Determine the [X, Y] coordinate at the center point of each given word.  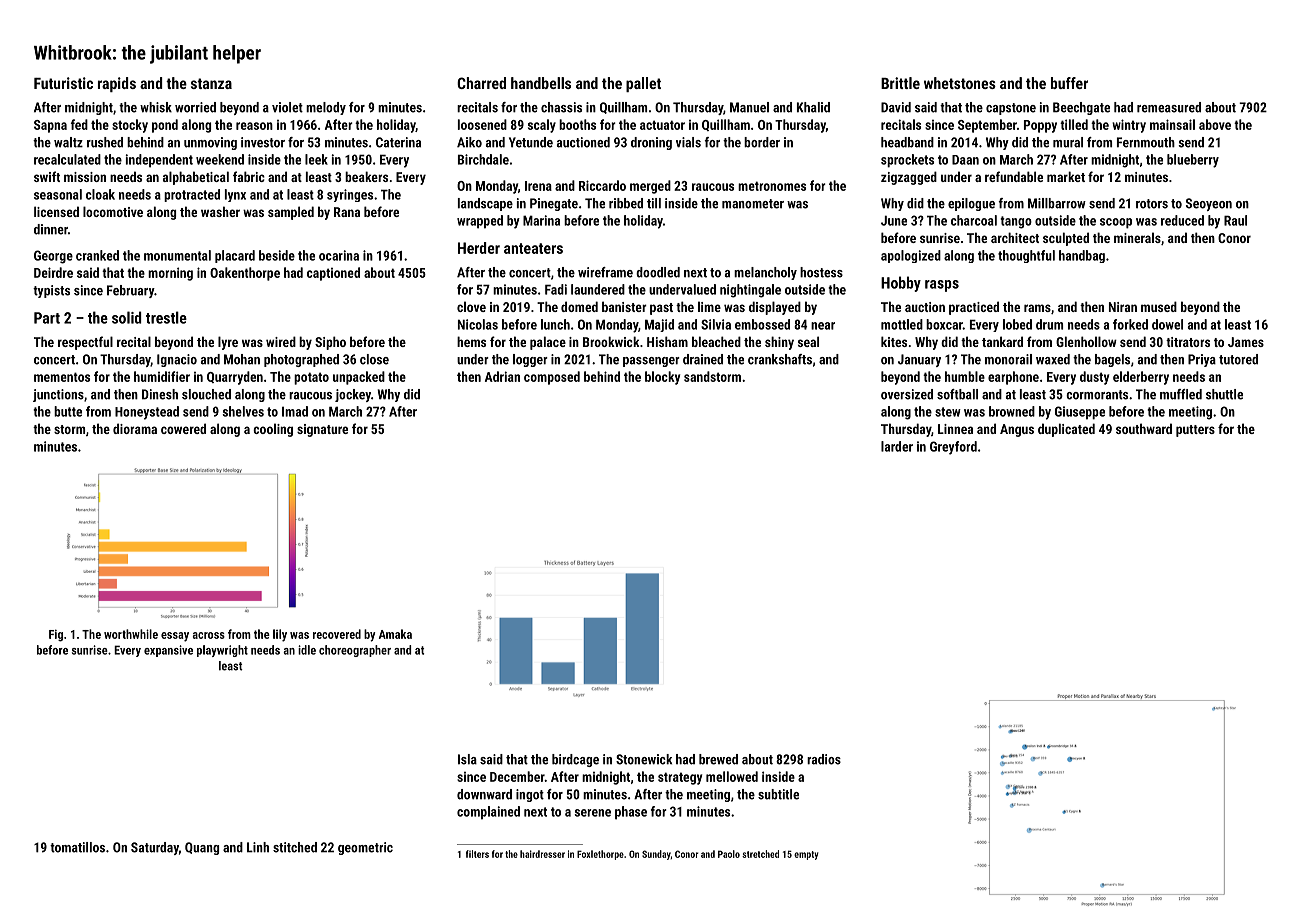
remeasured [1169, 107]
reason [254, 126]
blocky [662, 378]
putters [1195, 431]
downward [484, 794]
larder [897, 446]
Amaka [395, 634]
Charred [481, 83]
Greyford [953, 448]
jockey [353, 395]
